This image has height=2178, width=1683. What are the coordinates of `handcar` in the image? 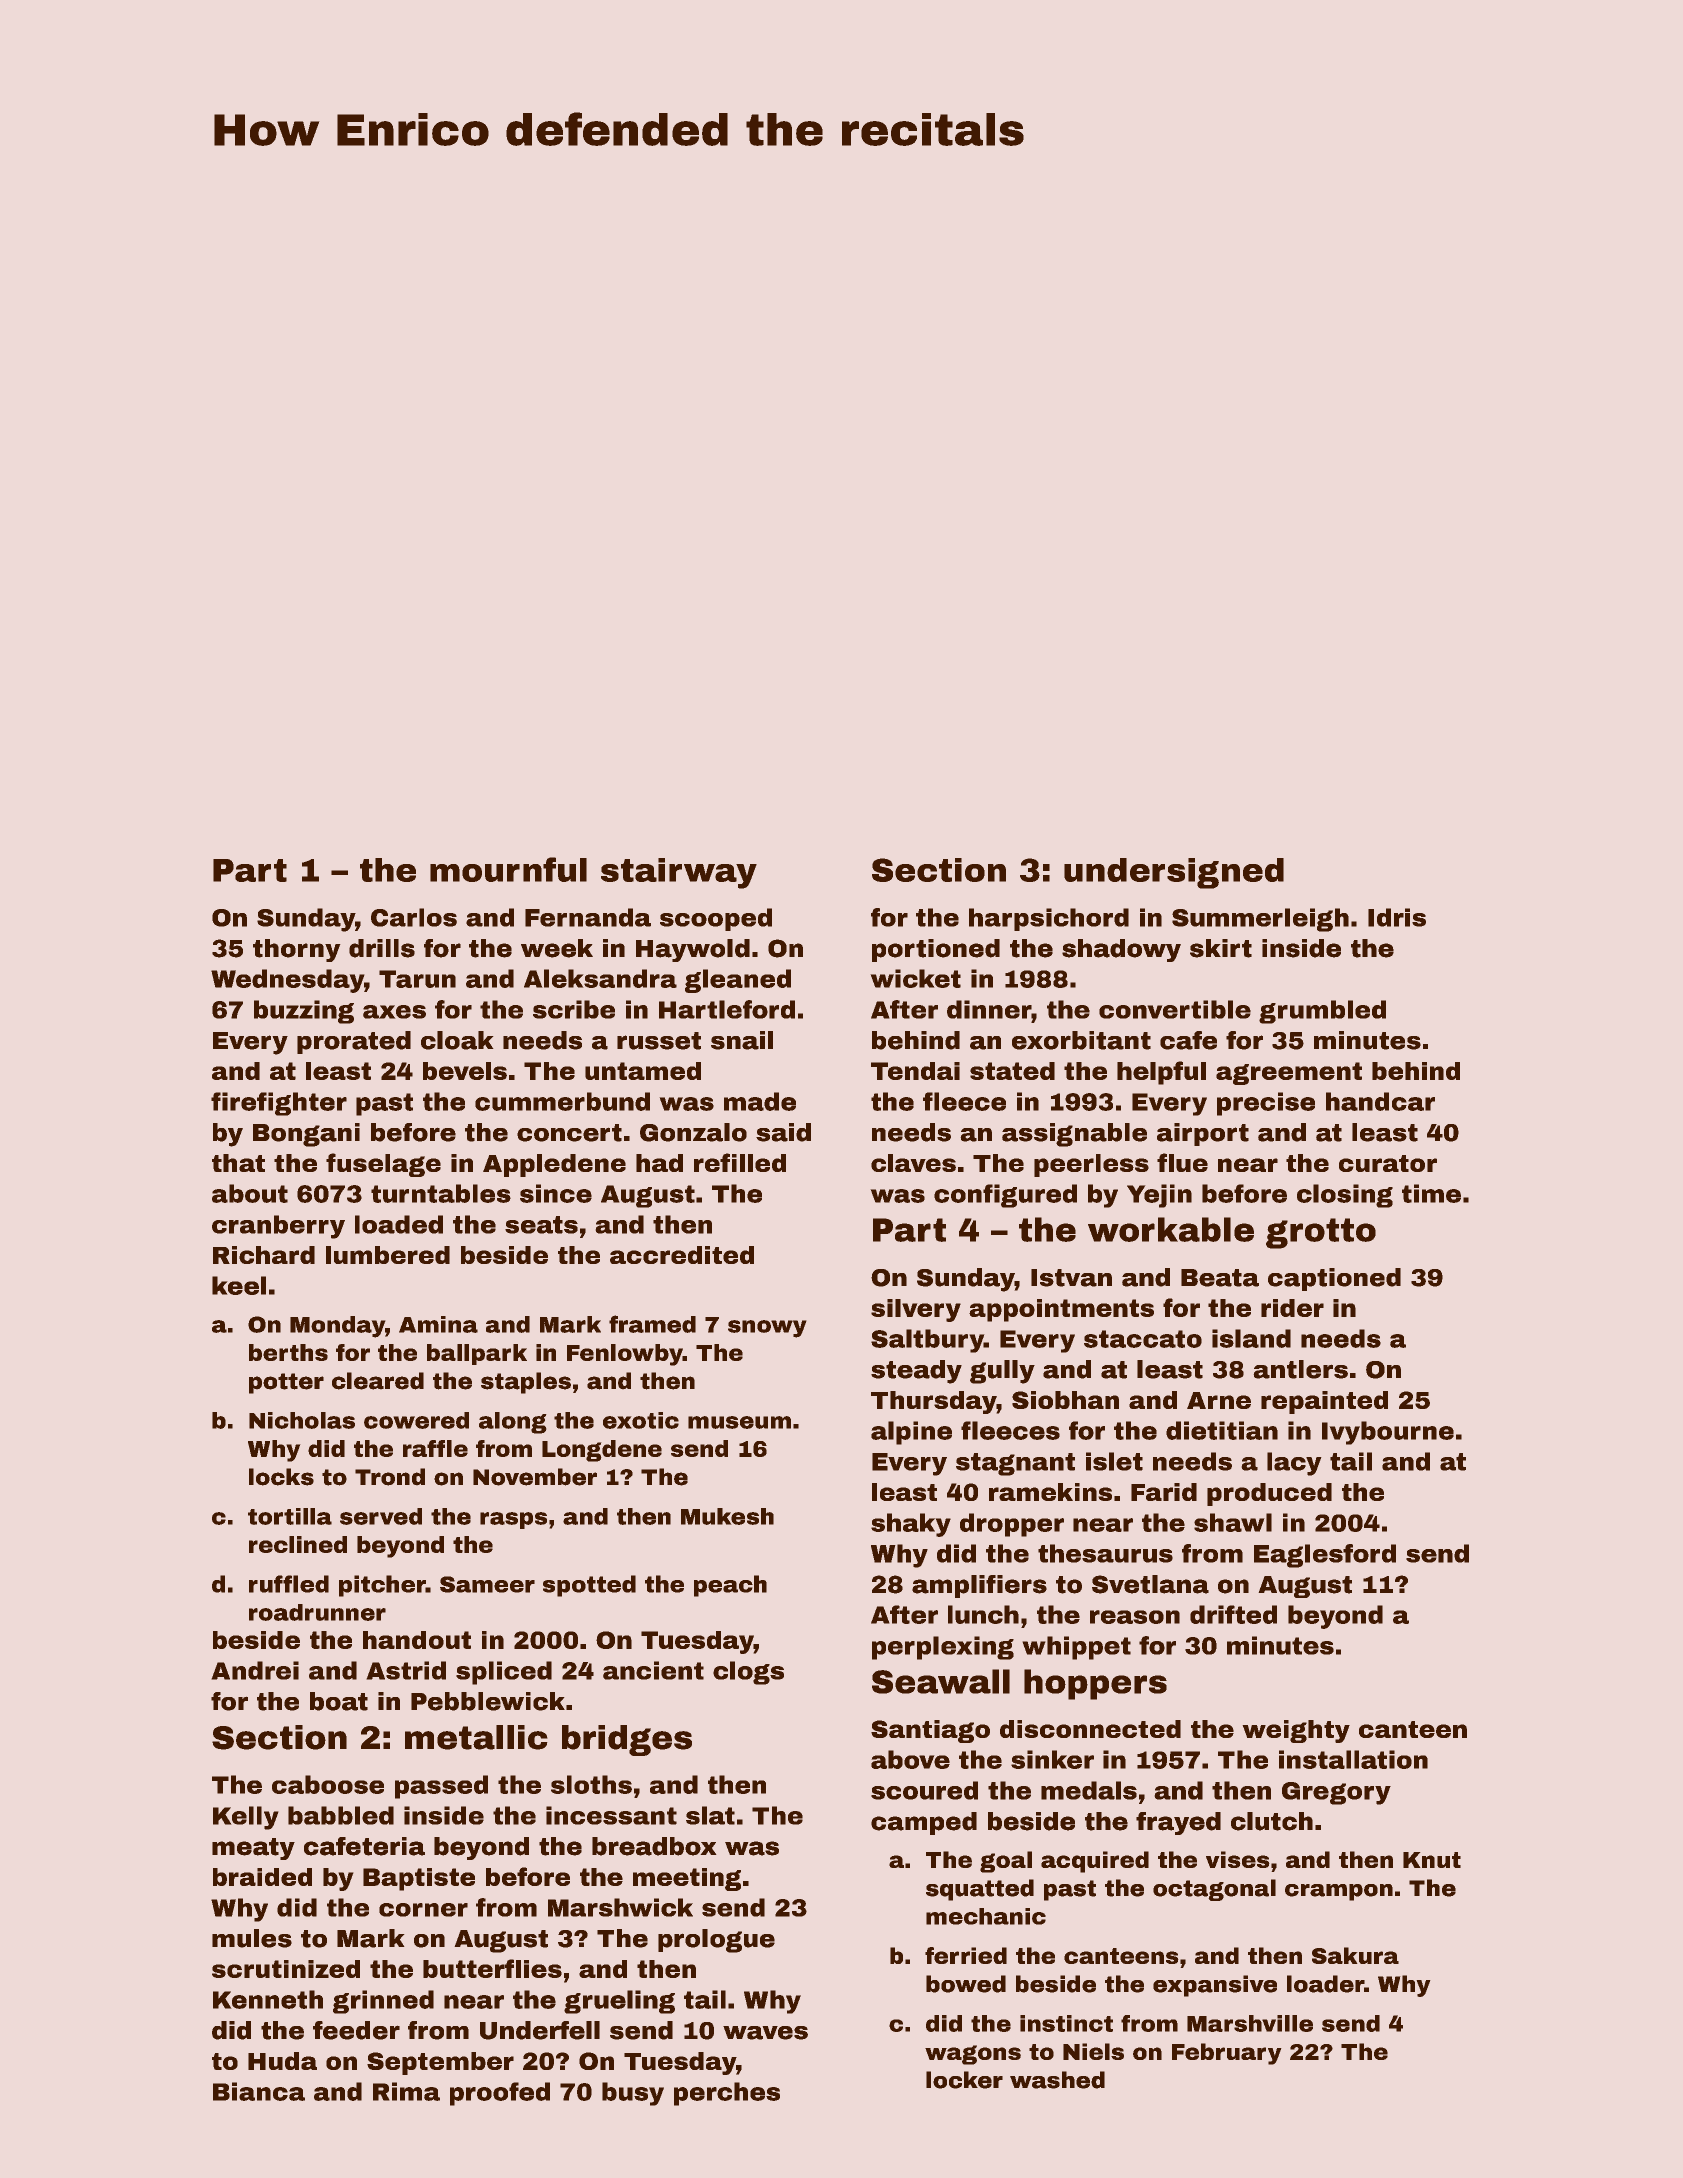 It's located at (1380, 1101).
